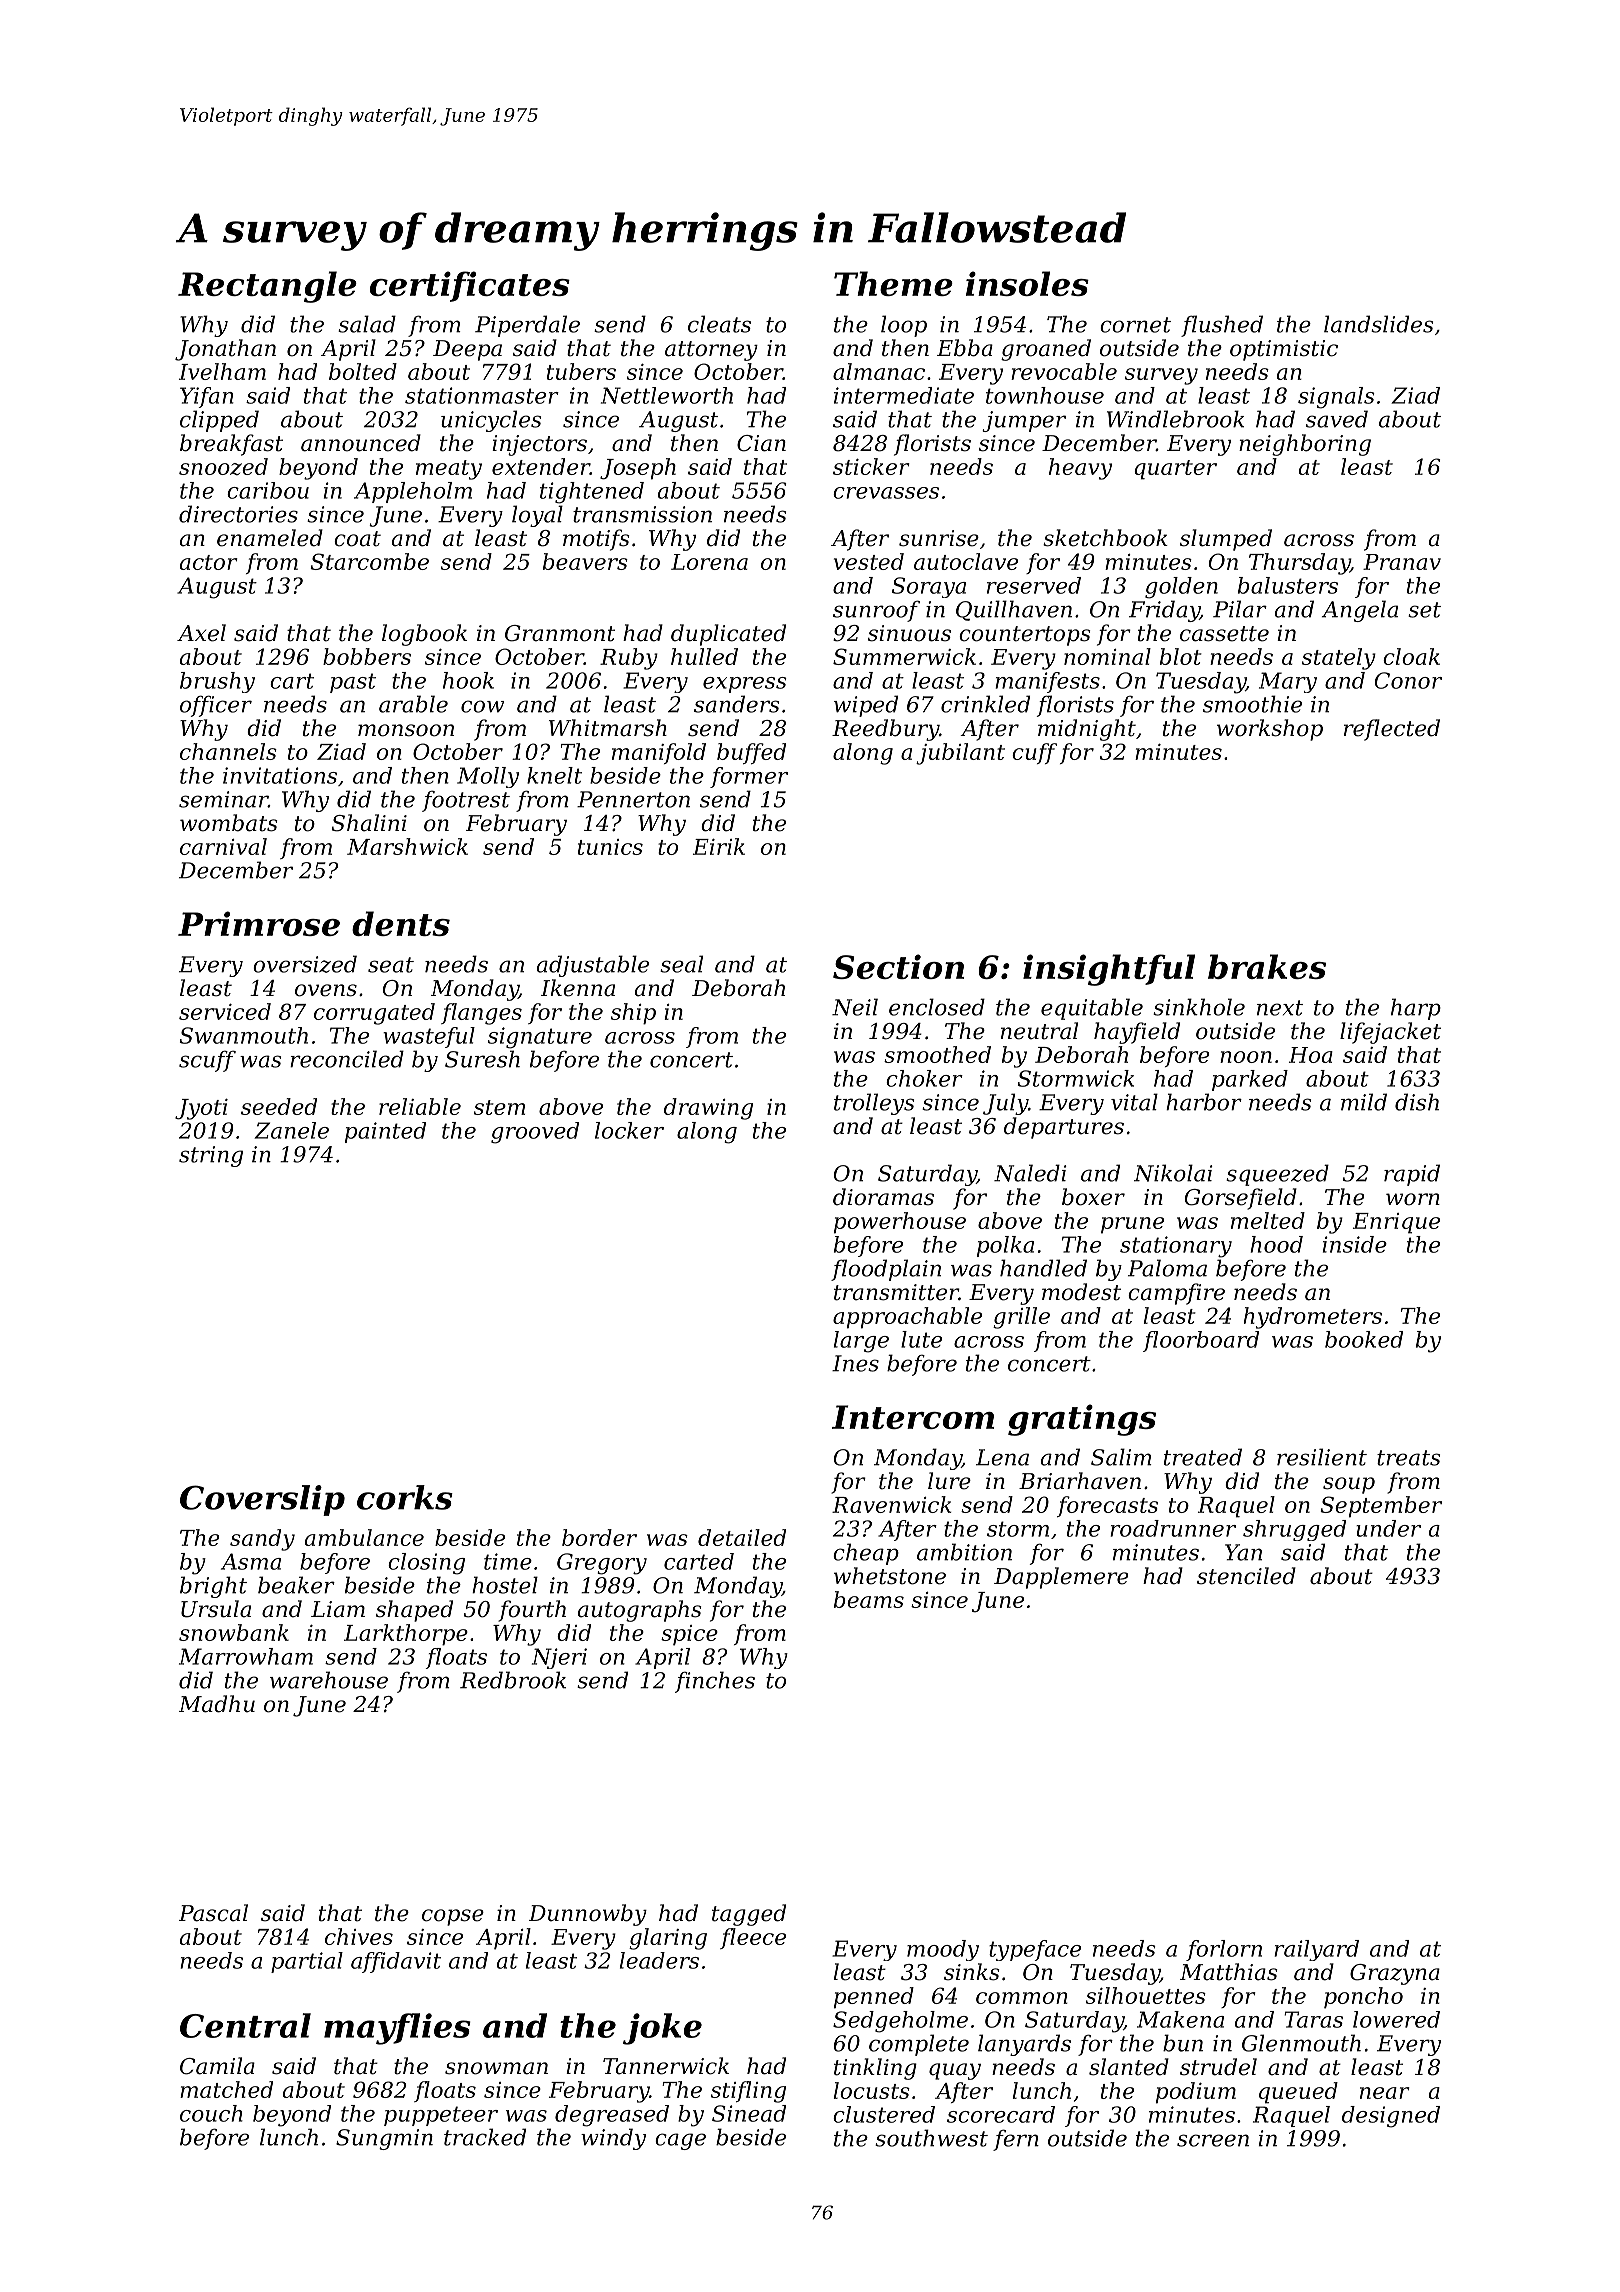  What do you see at coordinates (1061, 1578) in the screenshot?
I see `Dapplemere` at bounding box center [1061, 1578].
